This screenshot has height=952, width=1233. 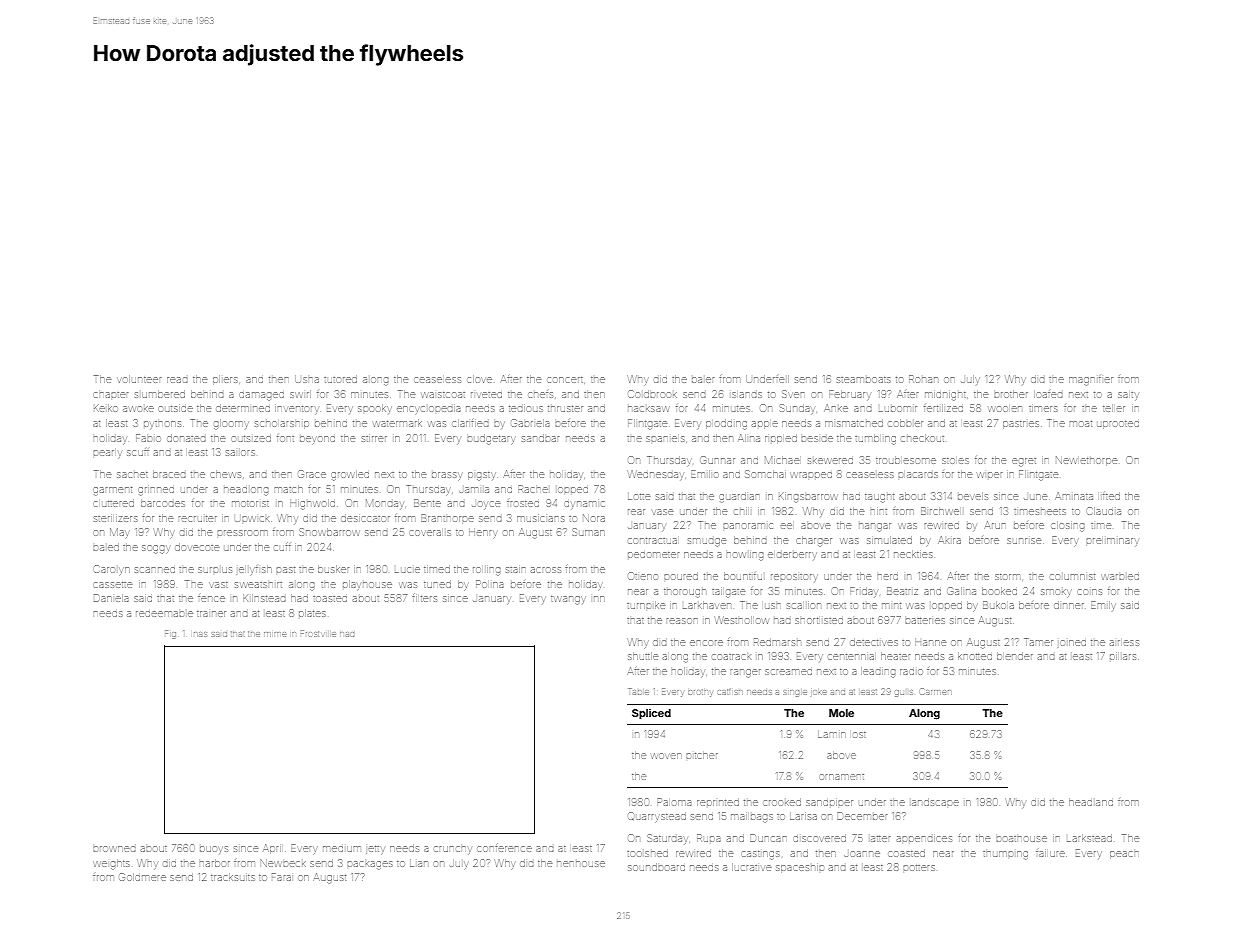 What do you see at coordinates (651, 714) in the screenshot?
I see `Spliced` at bounding box center [651, 714].
